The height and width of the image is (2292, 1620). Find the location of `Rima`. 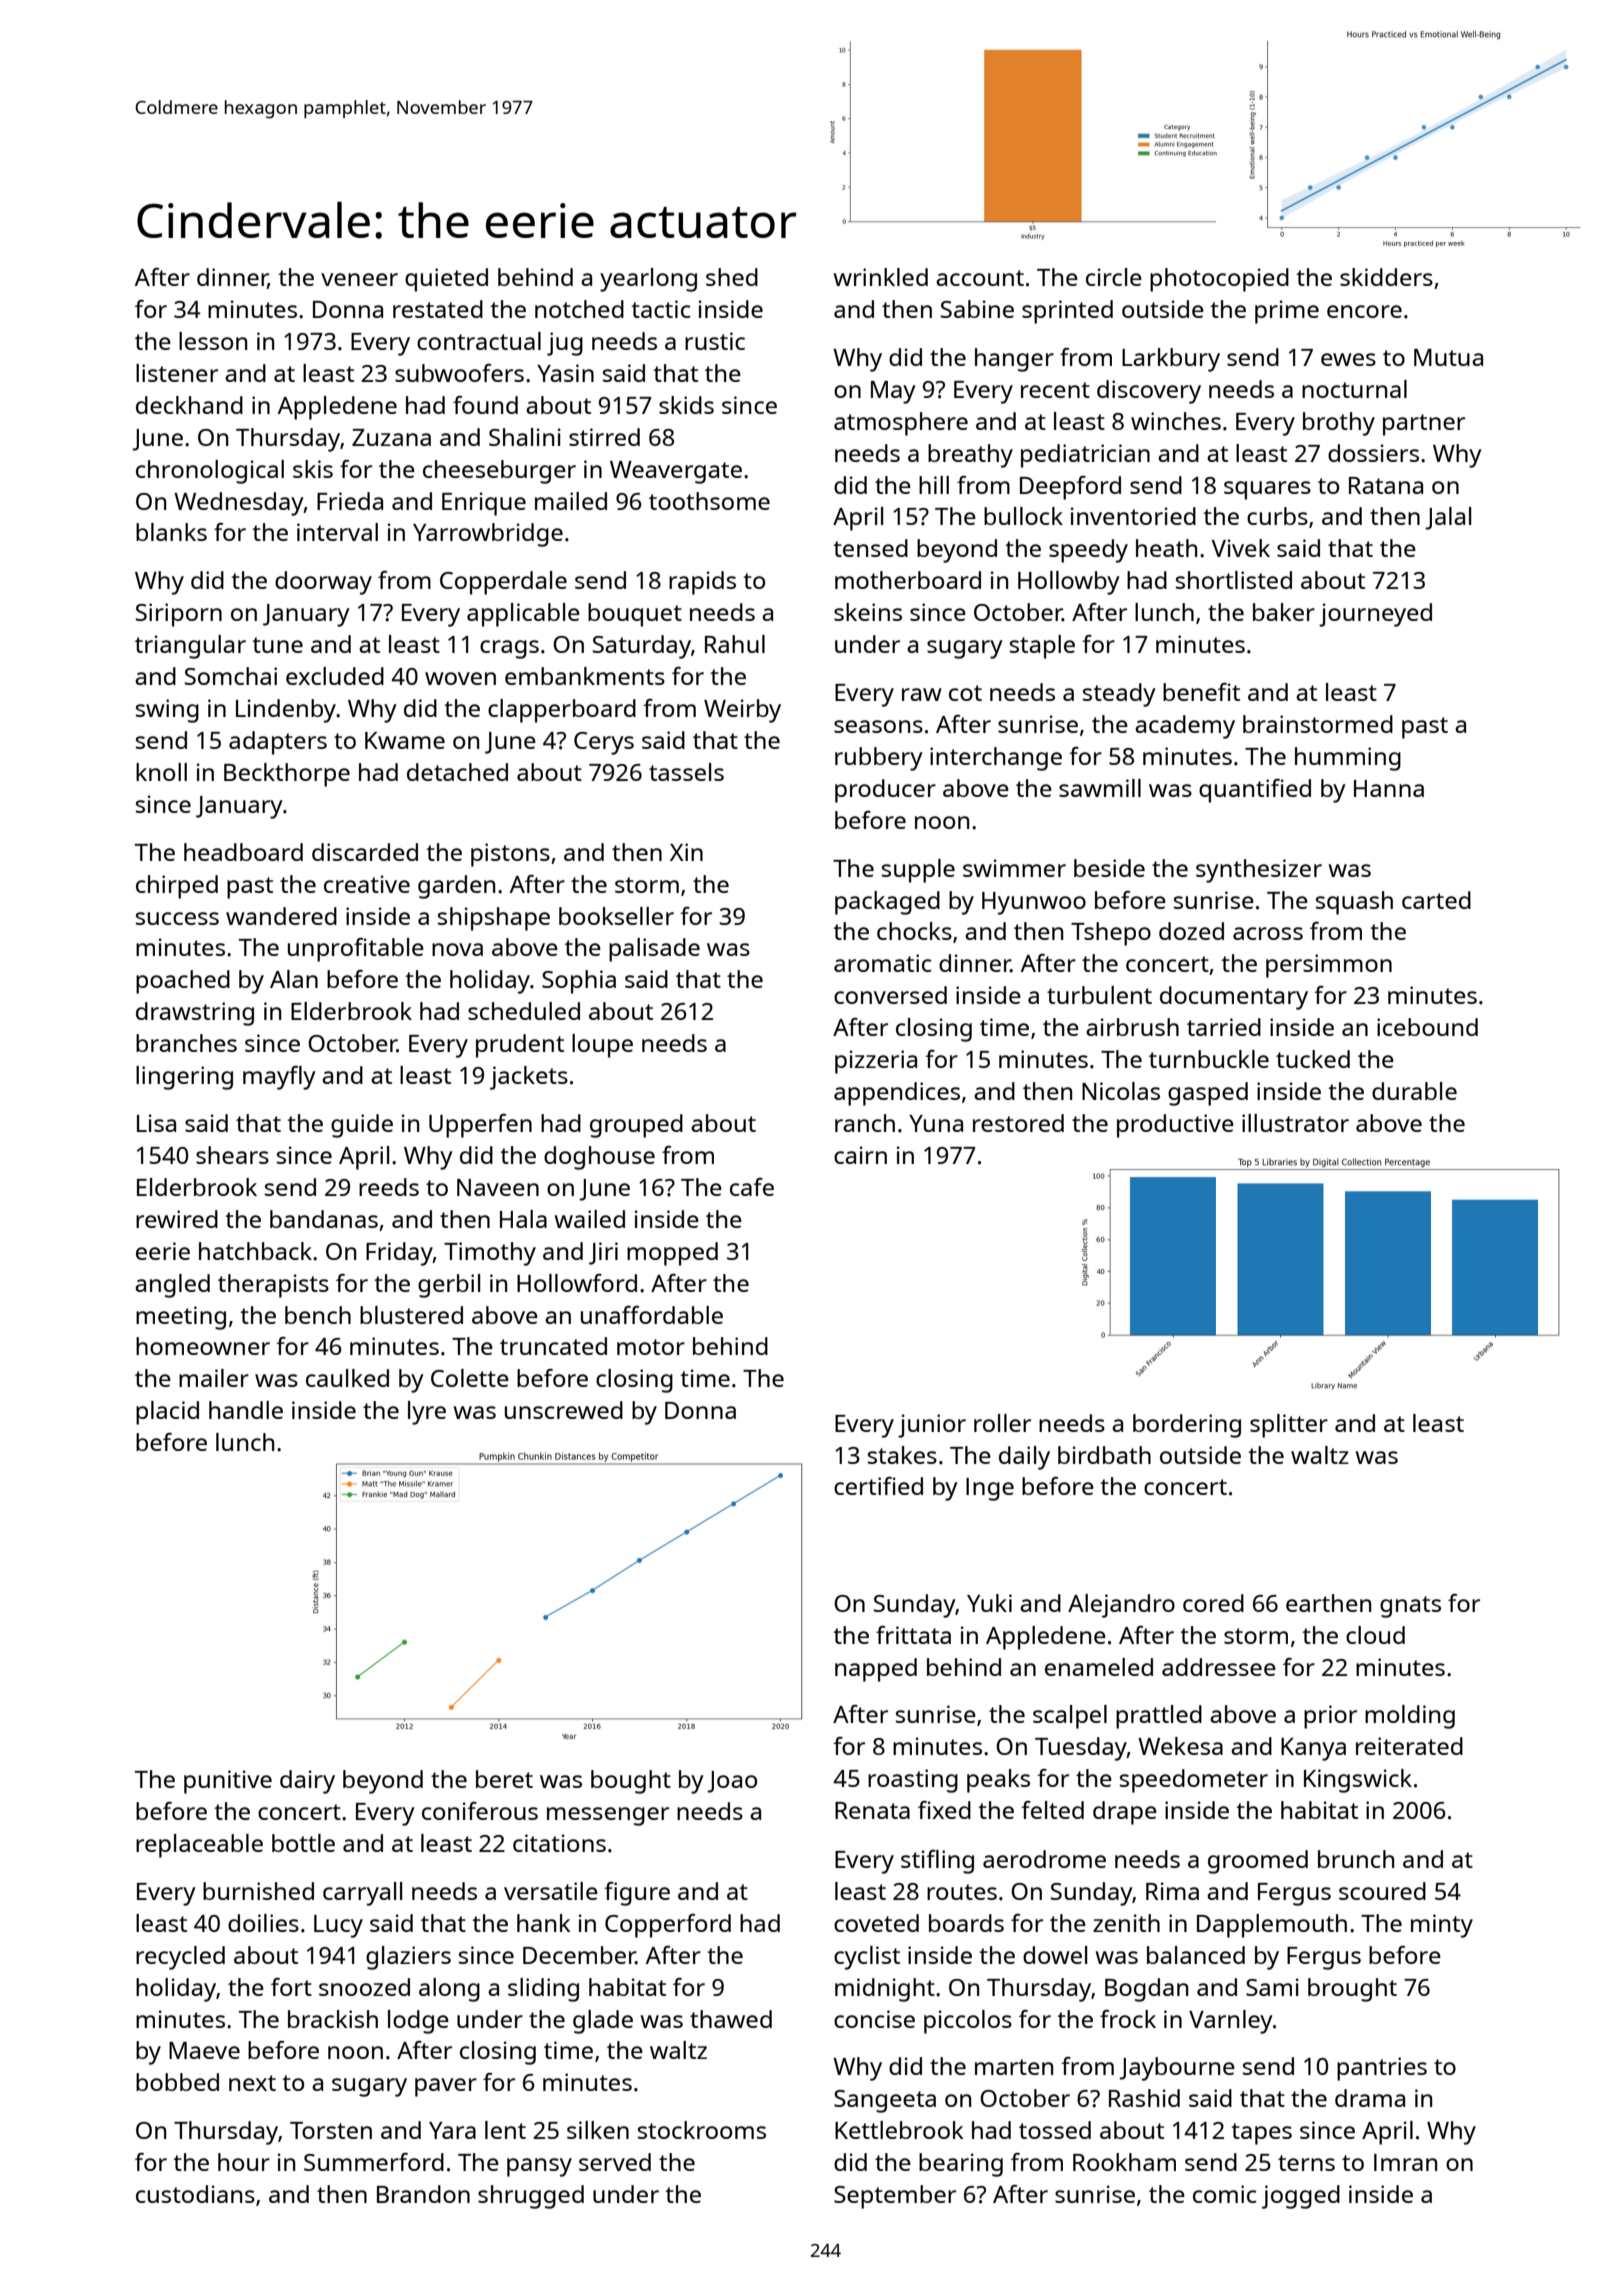

Rima is located at coordinates (1172, 1891).
